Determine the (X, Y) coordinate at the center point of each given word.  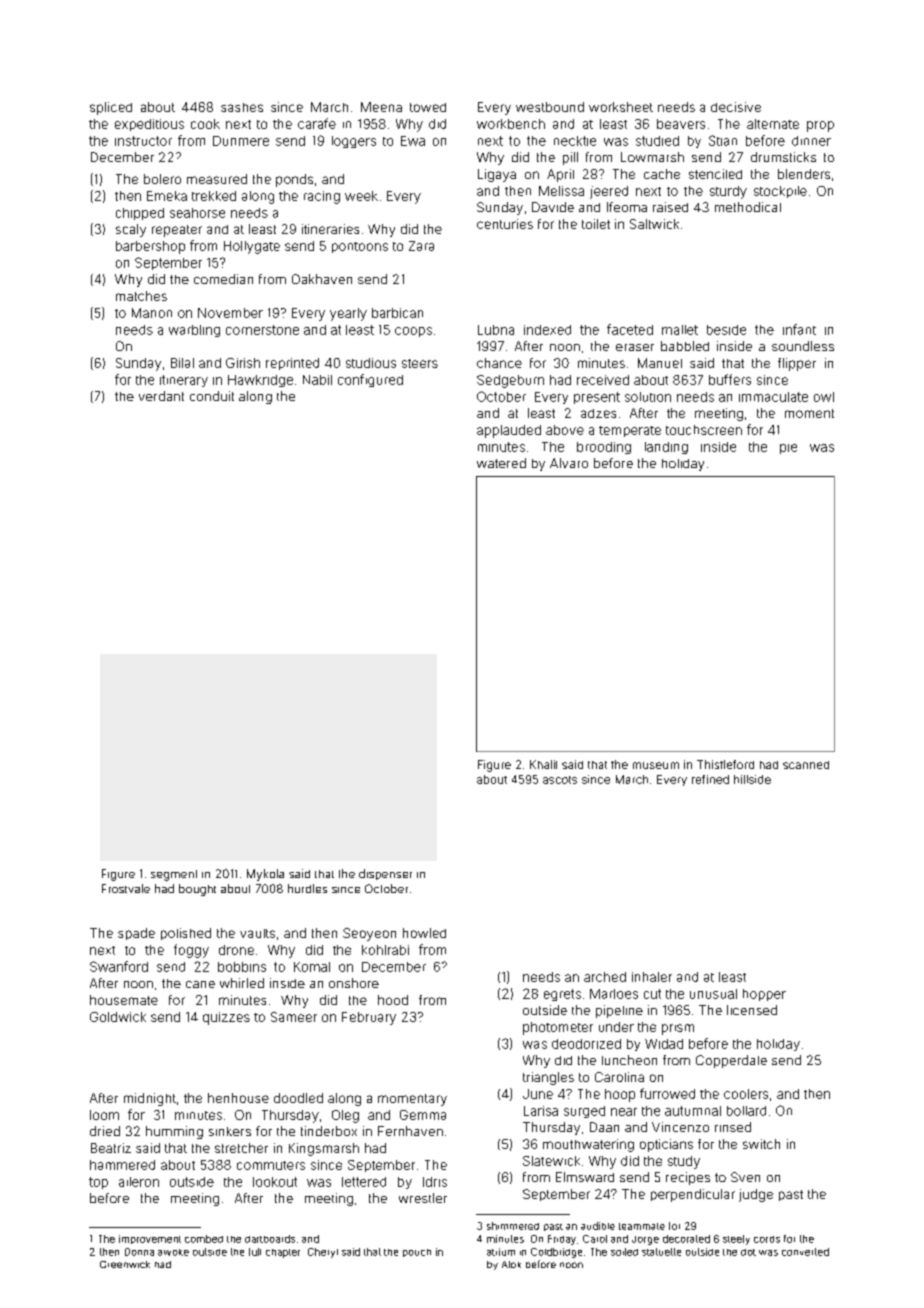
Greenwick (125, 1264)
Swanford (119, 966)
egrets (562, 995)
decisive (736, 107)
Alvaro (569, 463)
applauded (509, 431)
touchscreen (704, 430)
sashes (242, 107)
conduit (212, 396)
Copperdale (731, 1061)
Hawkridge (260, 381)
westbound (550, 107)
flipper (797, 364)
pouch (417, 1253)
